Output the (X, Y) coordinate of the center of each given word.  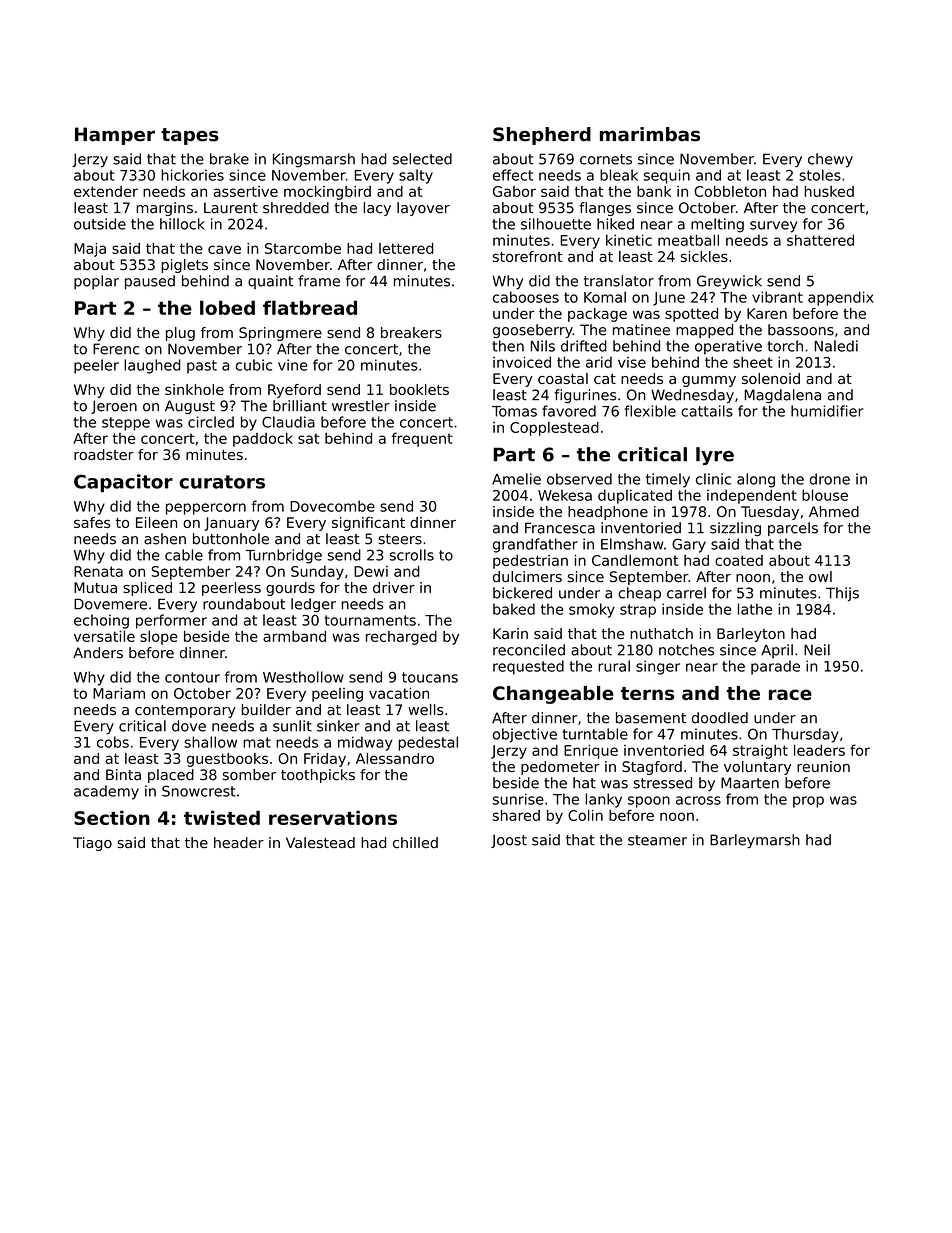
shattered (820, 240)
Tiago (92, 844)
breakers (411, 332)
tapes (190, 136)
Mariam (119, 693)
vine (293, 365)
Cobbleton (730, 191)
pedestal (428, 743)
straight (760, 752)
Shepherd (542, 136)
